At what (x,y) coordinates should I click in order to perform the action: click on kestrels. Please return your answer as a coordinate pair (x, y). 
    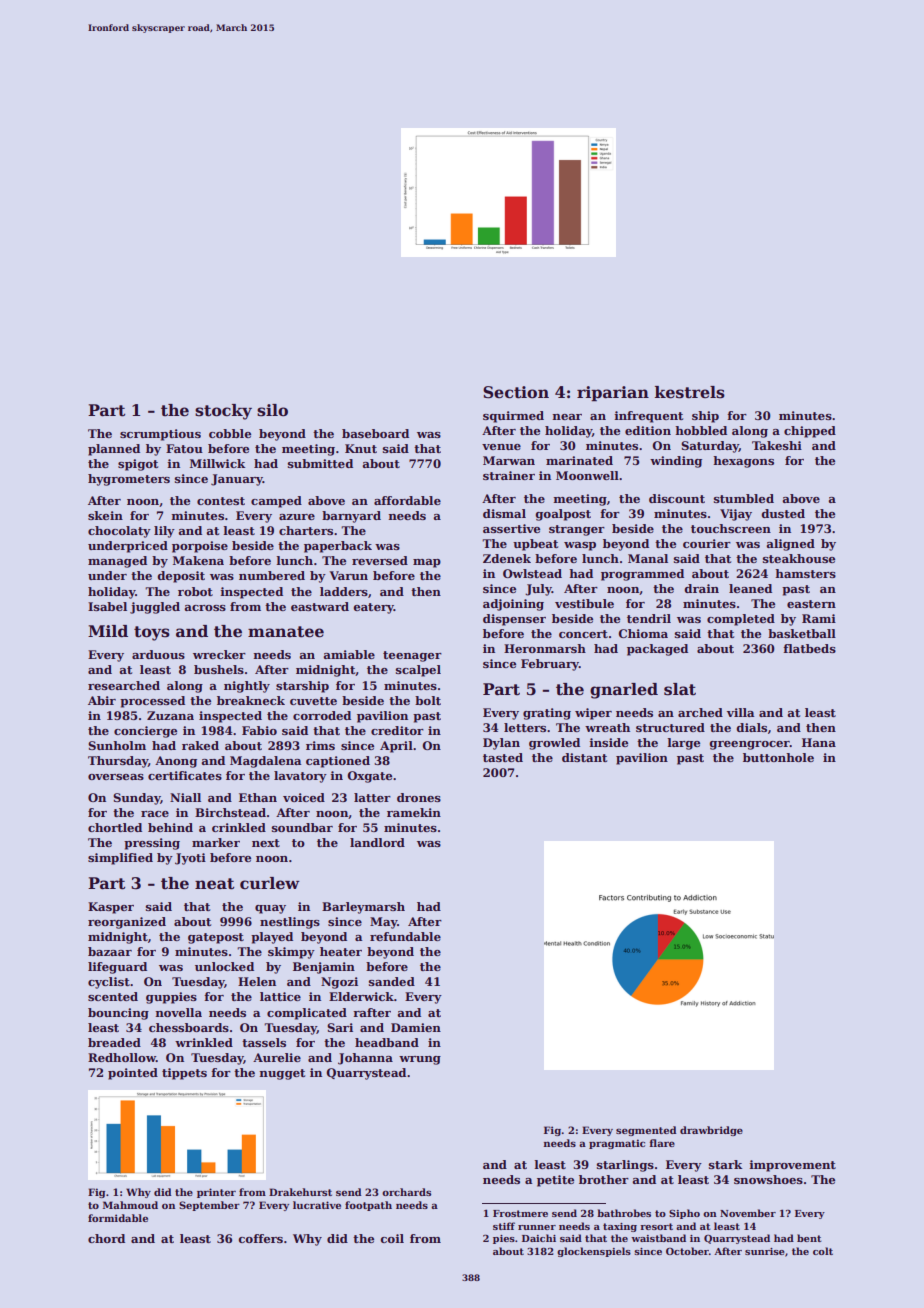
    Looking at the image, I should click on (690, 392).
